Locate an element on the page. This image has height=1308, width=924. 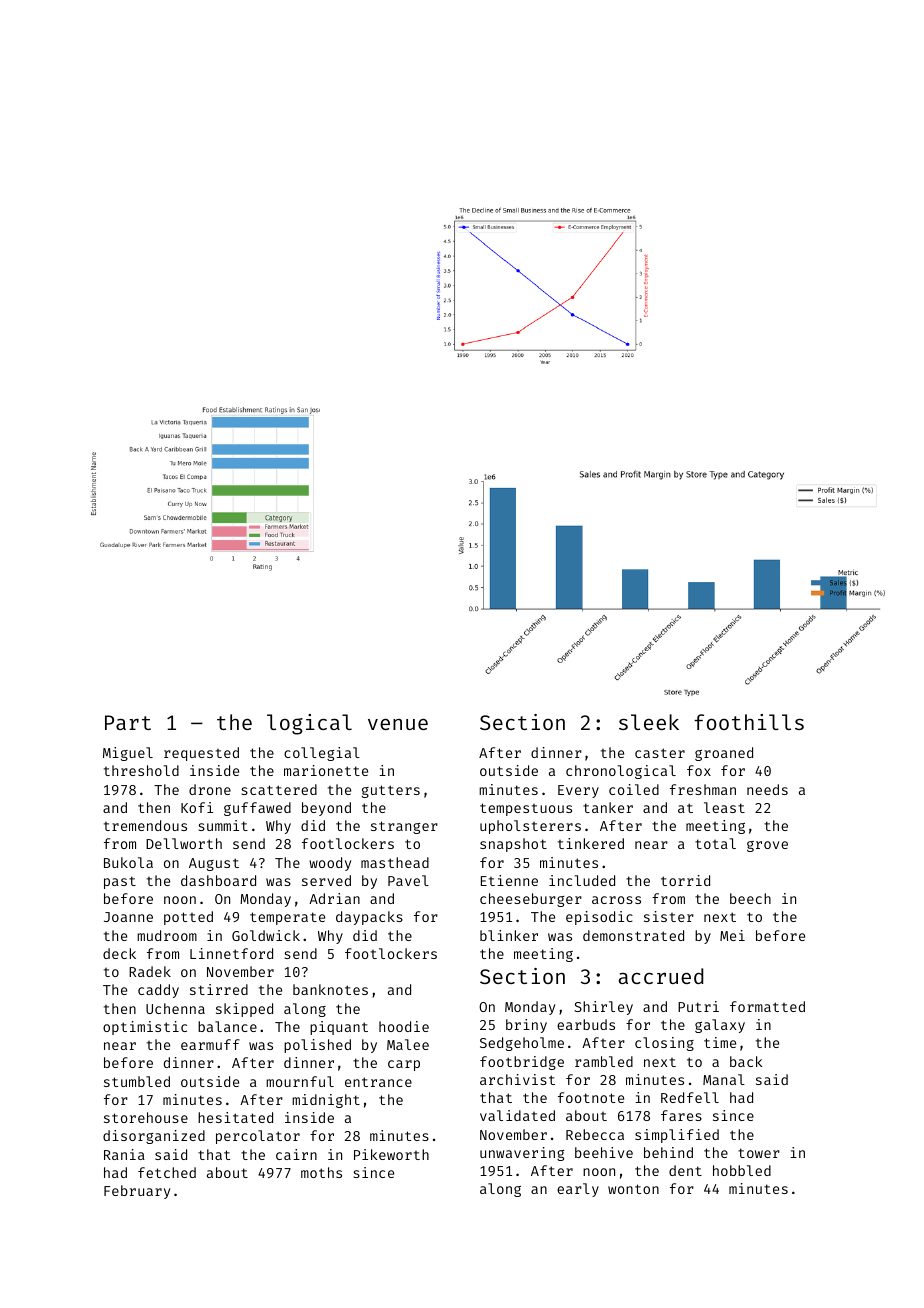
venue is located at coordinates (398, 724).
